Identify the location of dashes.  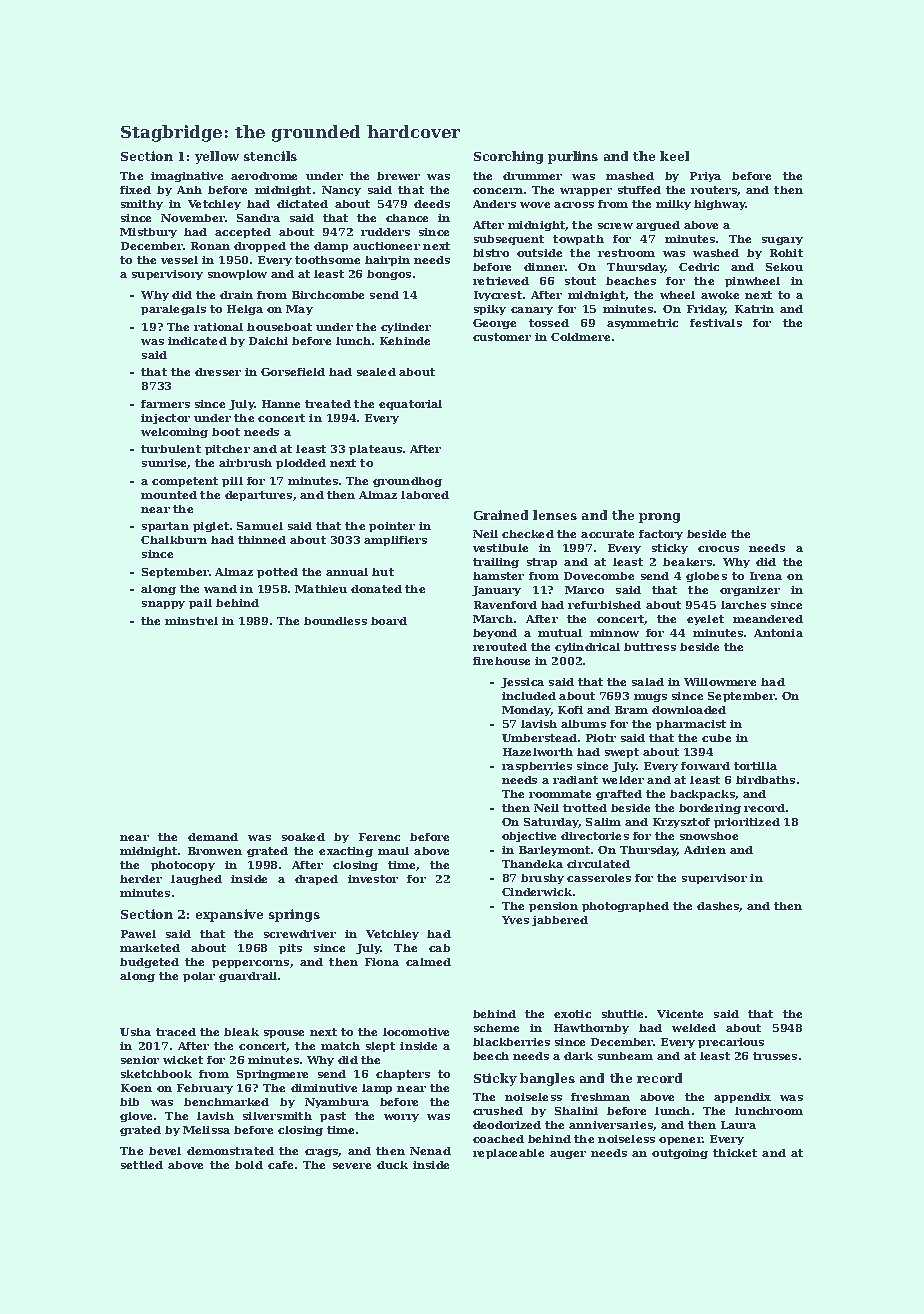
(718, 907).
